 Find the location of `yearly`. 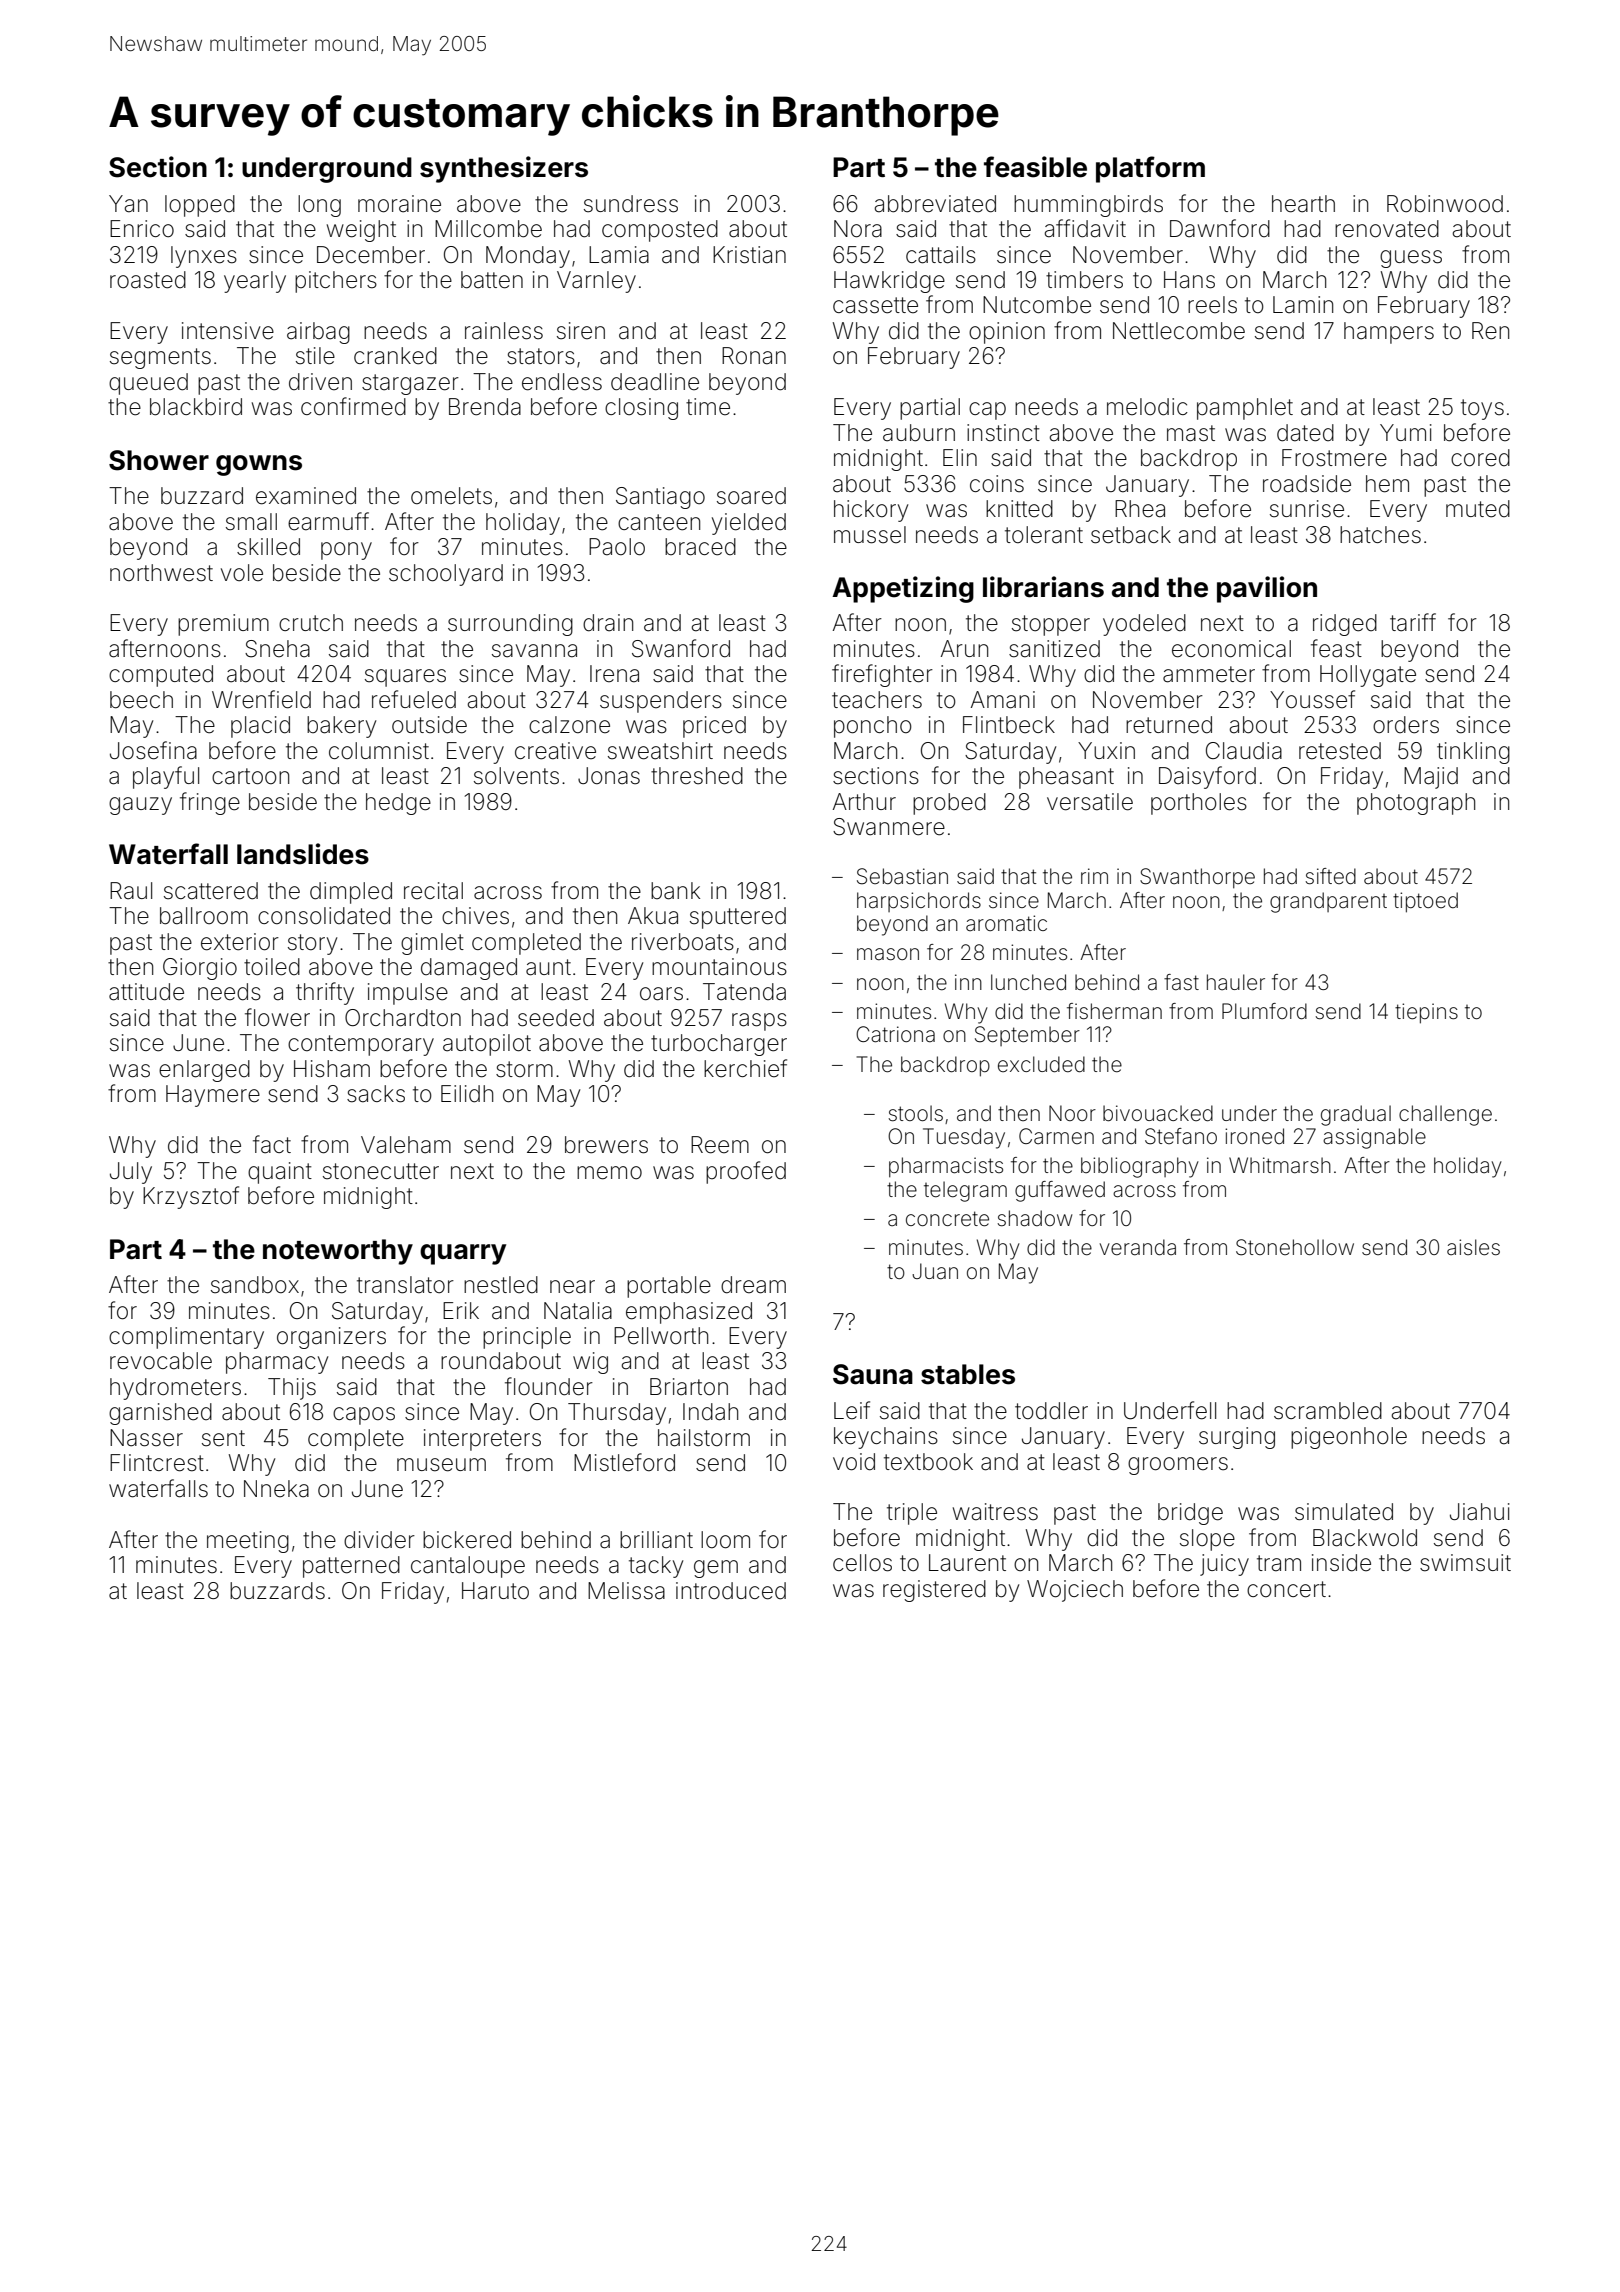

yearly is located at coordinates (255, 282).
